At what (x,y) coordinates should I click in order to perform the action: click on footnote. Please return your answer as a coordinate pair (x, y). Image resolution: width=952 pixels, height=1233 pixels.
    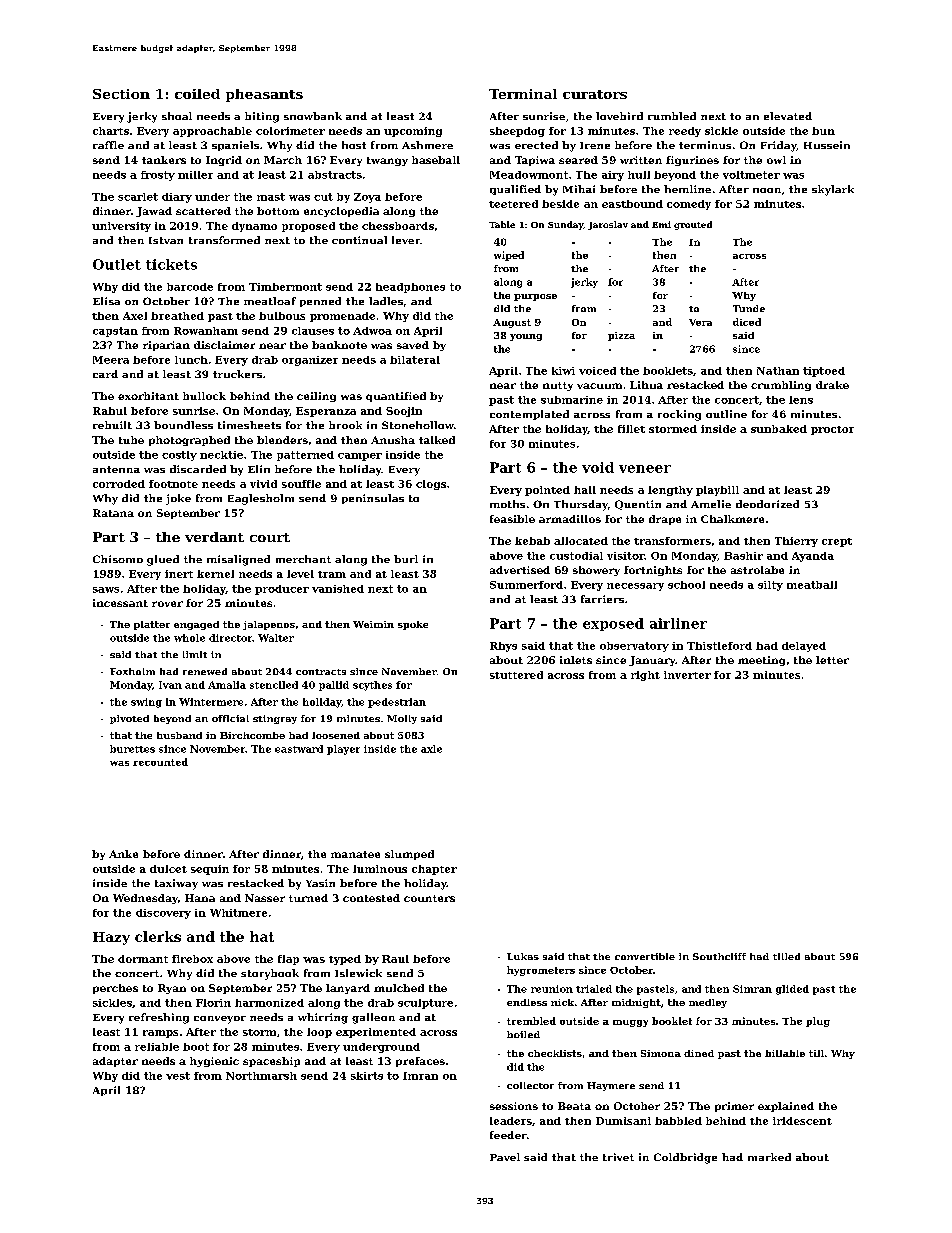
    Looking at the image, I should click on (173, 484).
